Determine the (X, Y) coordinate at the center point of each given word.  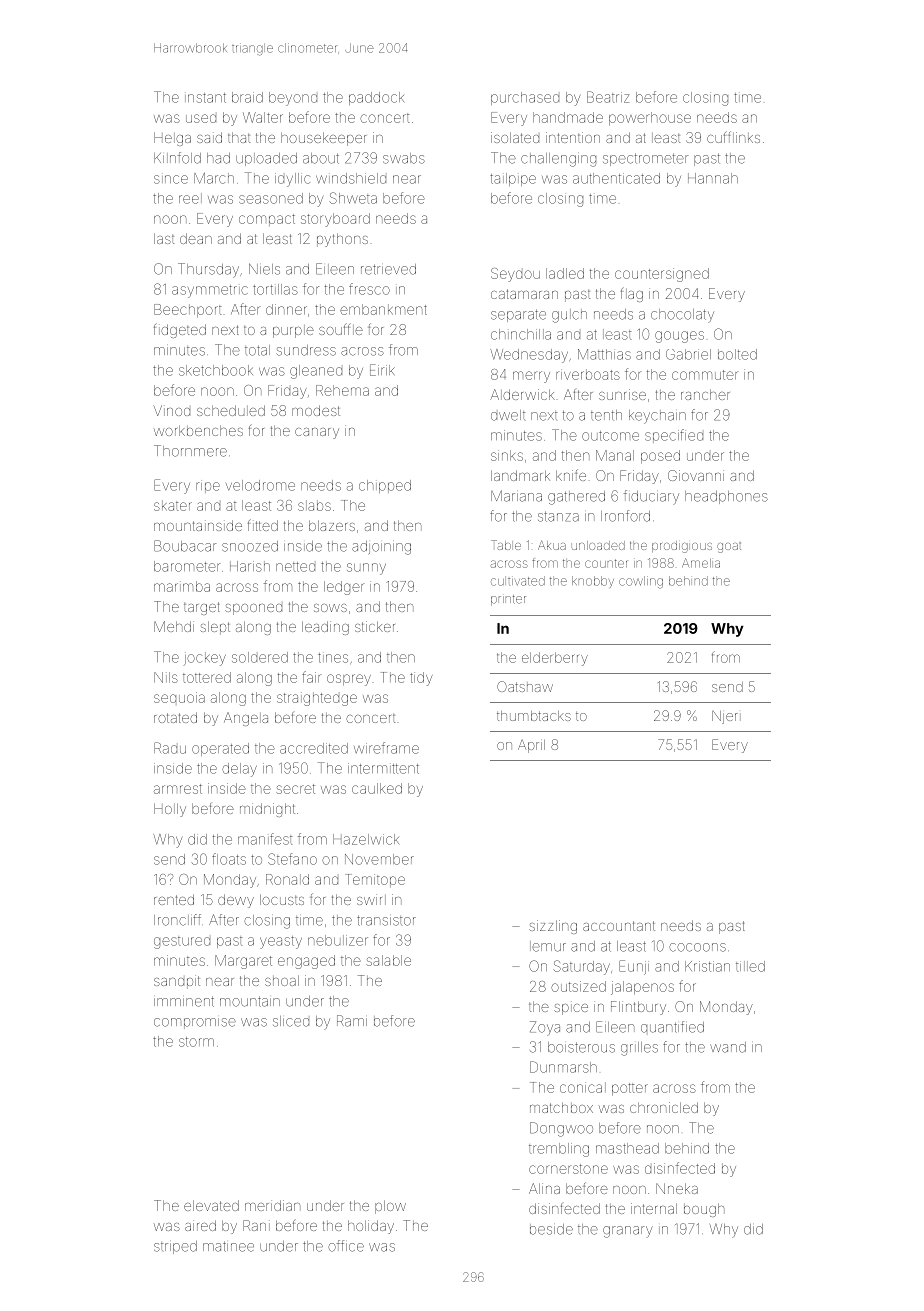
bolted (737, 354)
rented (174, 899)
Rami (352, 1021)
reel (190, 198)
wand (728, 1047)
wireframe (386, 748)
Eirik (382, 370)
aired (200, 1225)
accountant (619, 926)
